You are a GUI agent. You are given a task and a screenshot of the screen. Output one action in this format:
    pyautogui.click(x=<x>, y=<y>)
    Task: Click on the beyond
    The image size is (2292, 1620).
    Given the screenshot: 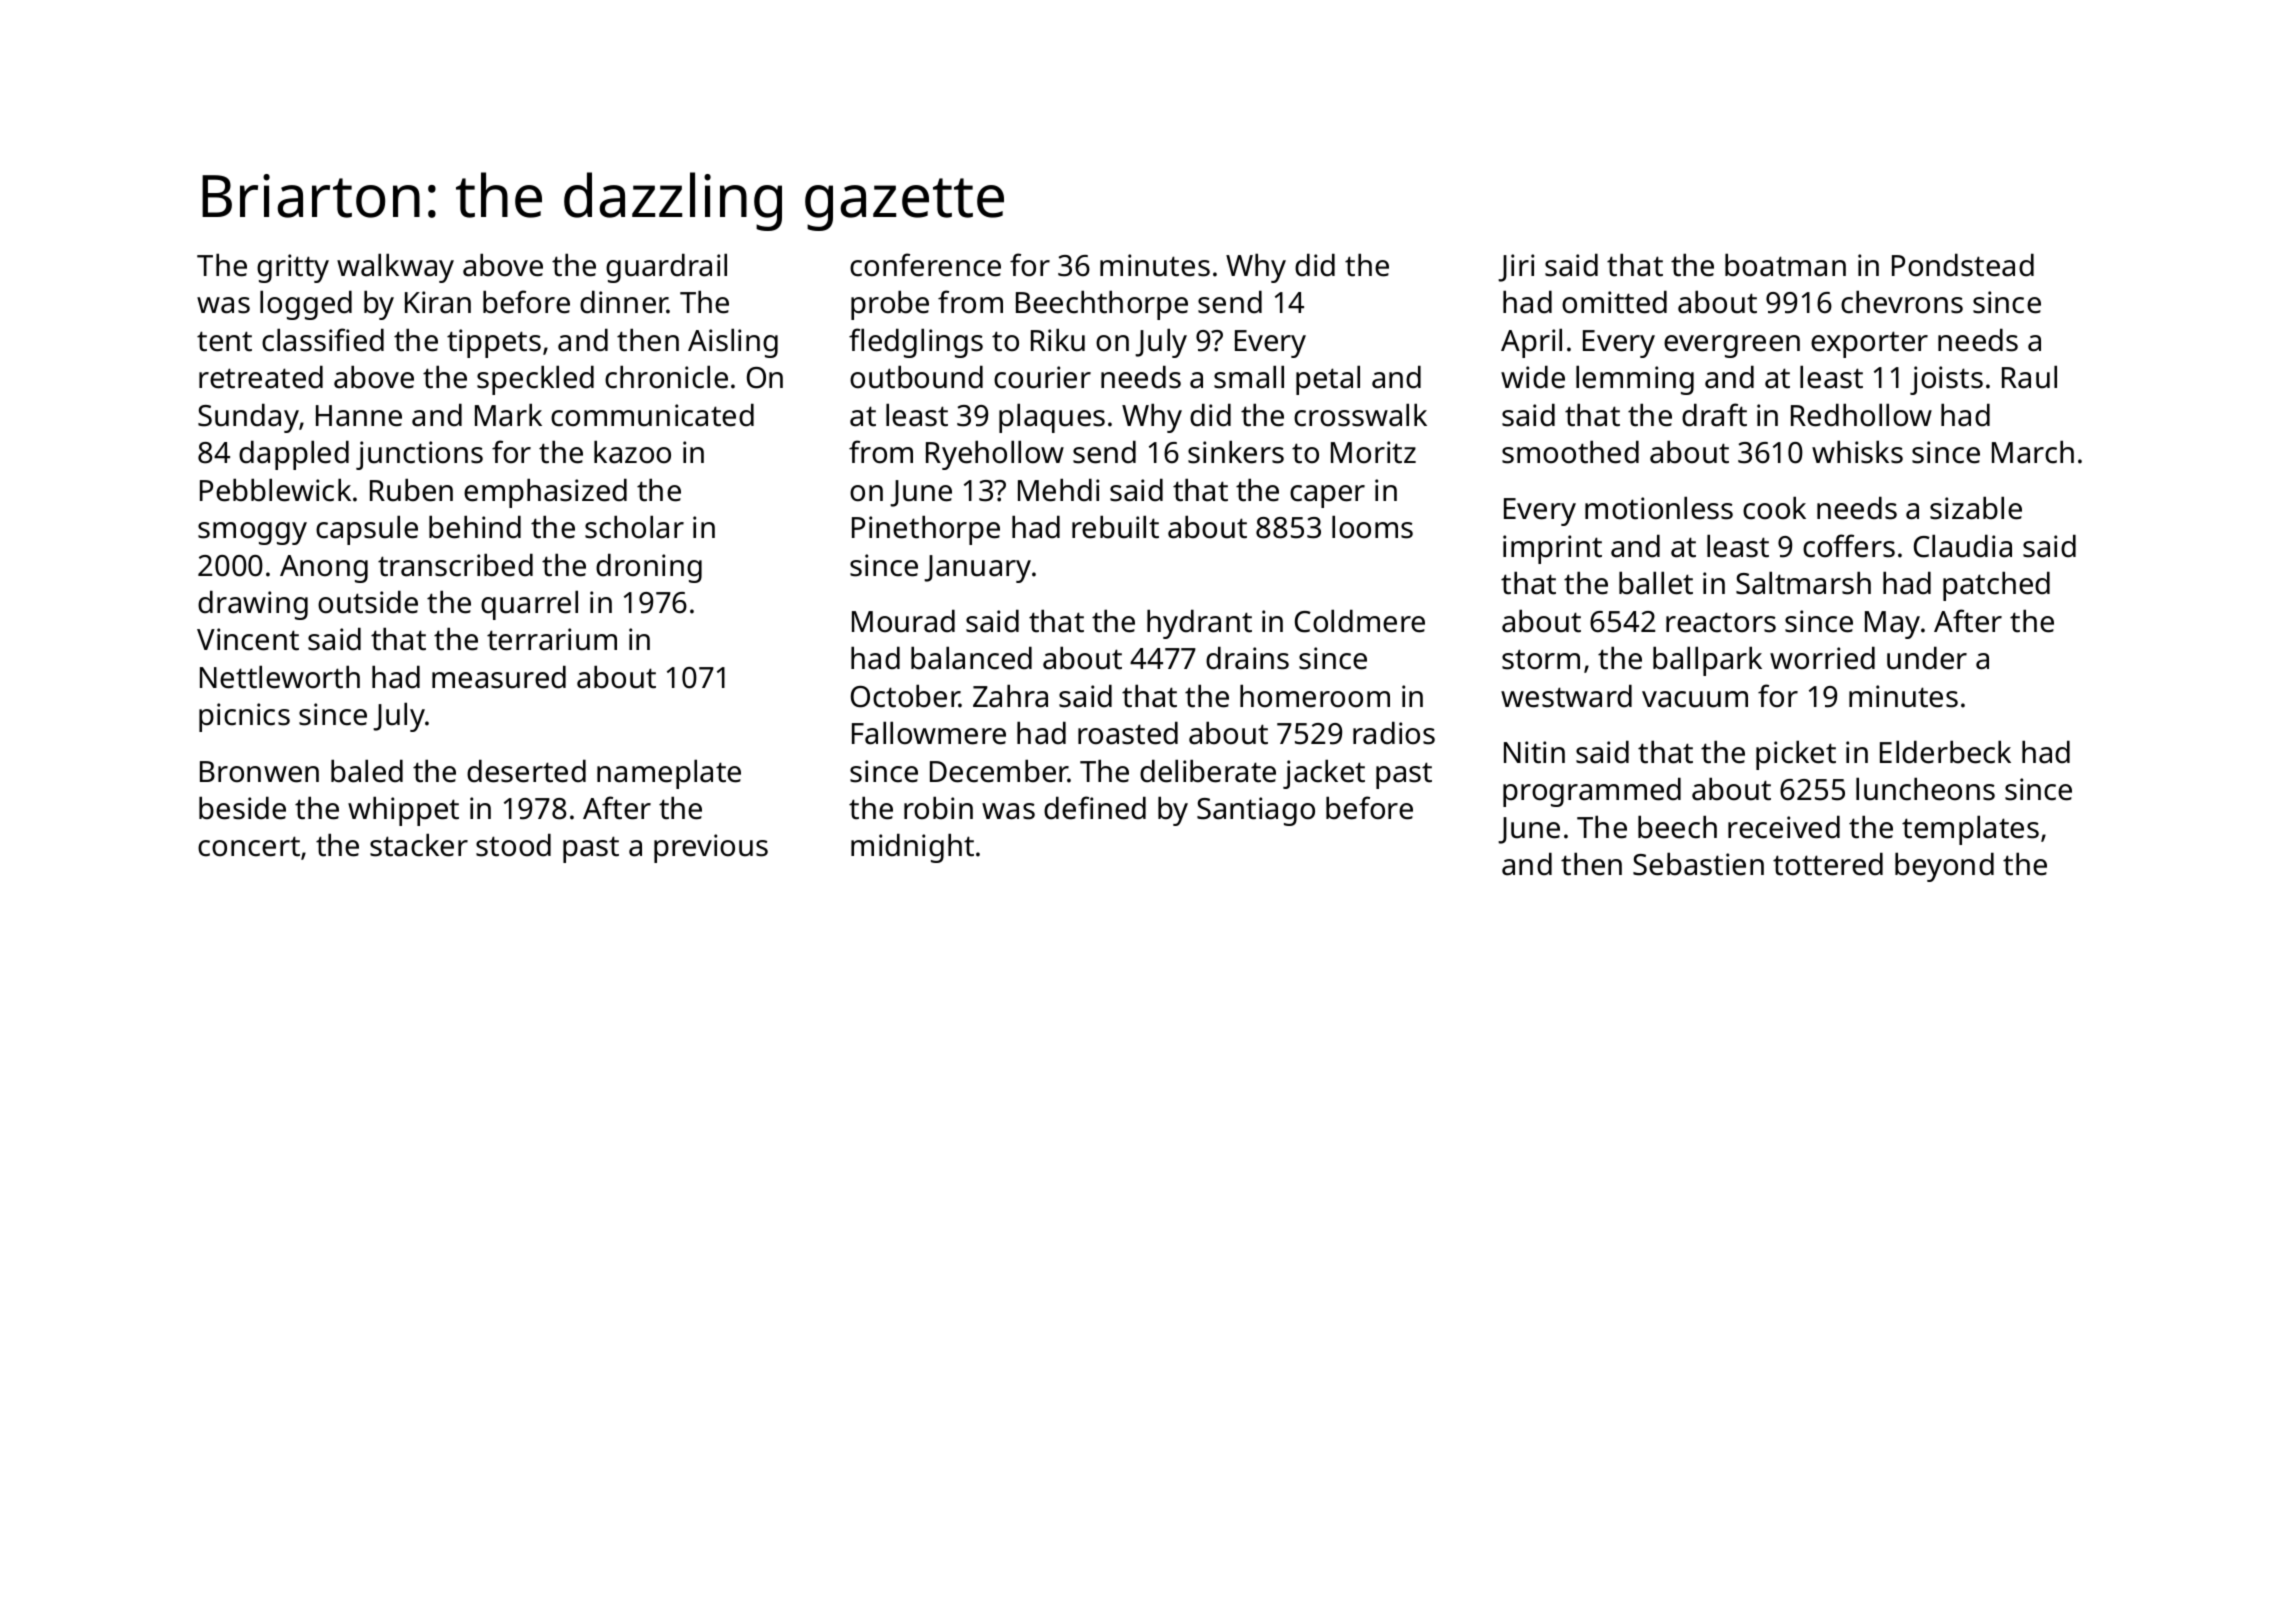 What is the action you would take?
    pyautogui.click(x=1944, y=867)
